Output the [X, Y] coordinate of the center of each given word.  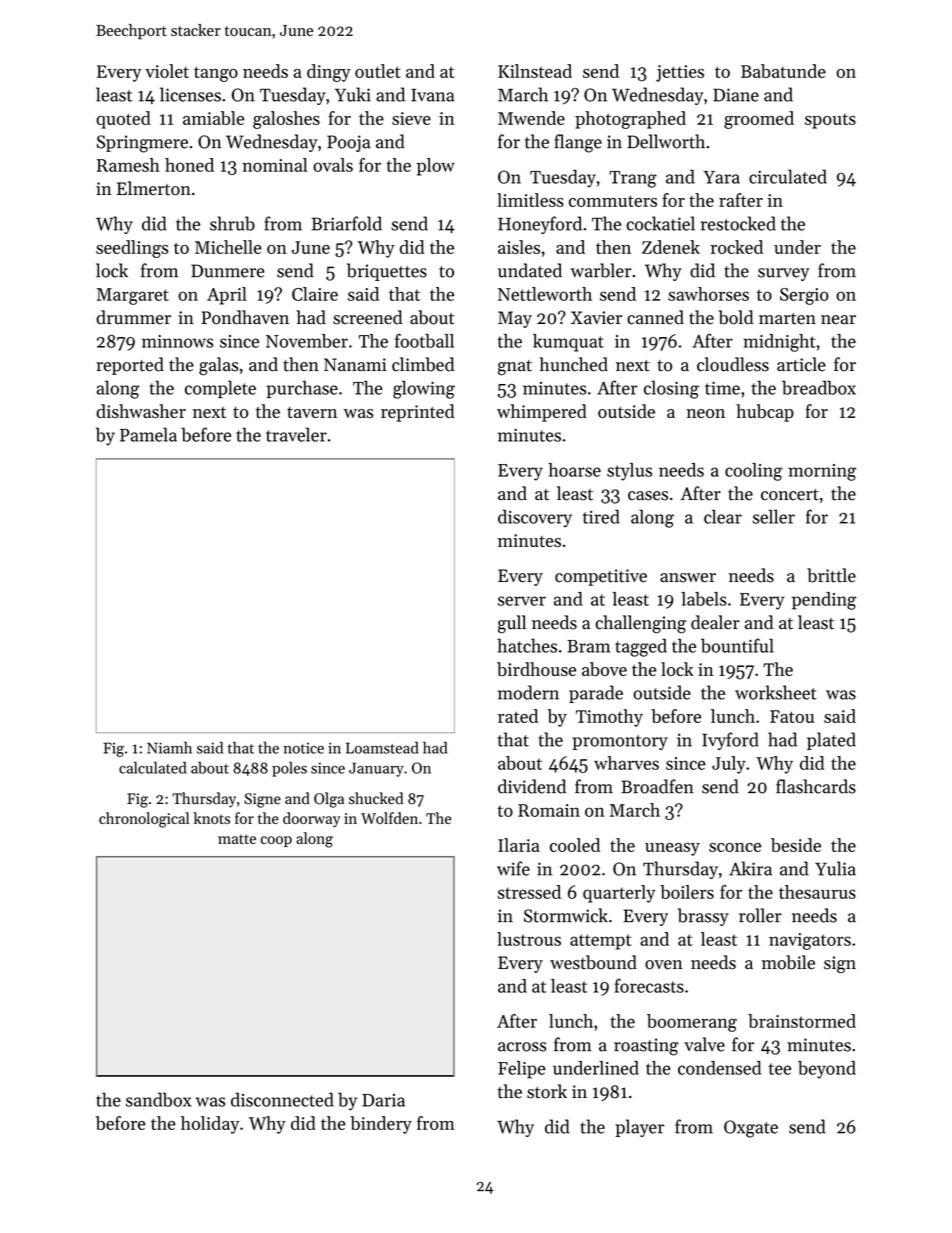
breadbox [819, 387]
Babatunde [783, 71]
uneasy [672, 849]
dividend [532, 786]
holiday [210, 1125]
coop [276, 841]
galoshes [286, 120]
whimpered [542, 413]
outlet [378, 71]
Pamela [148, 434]
